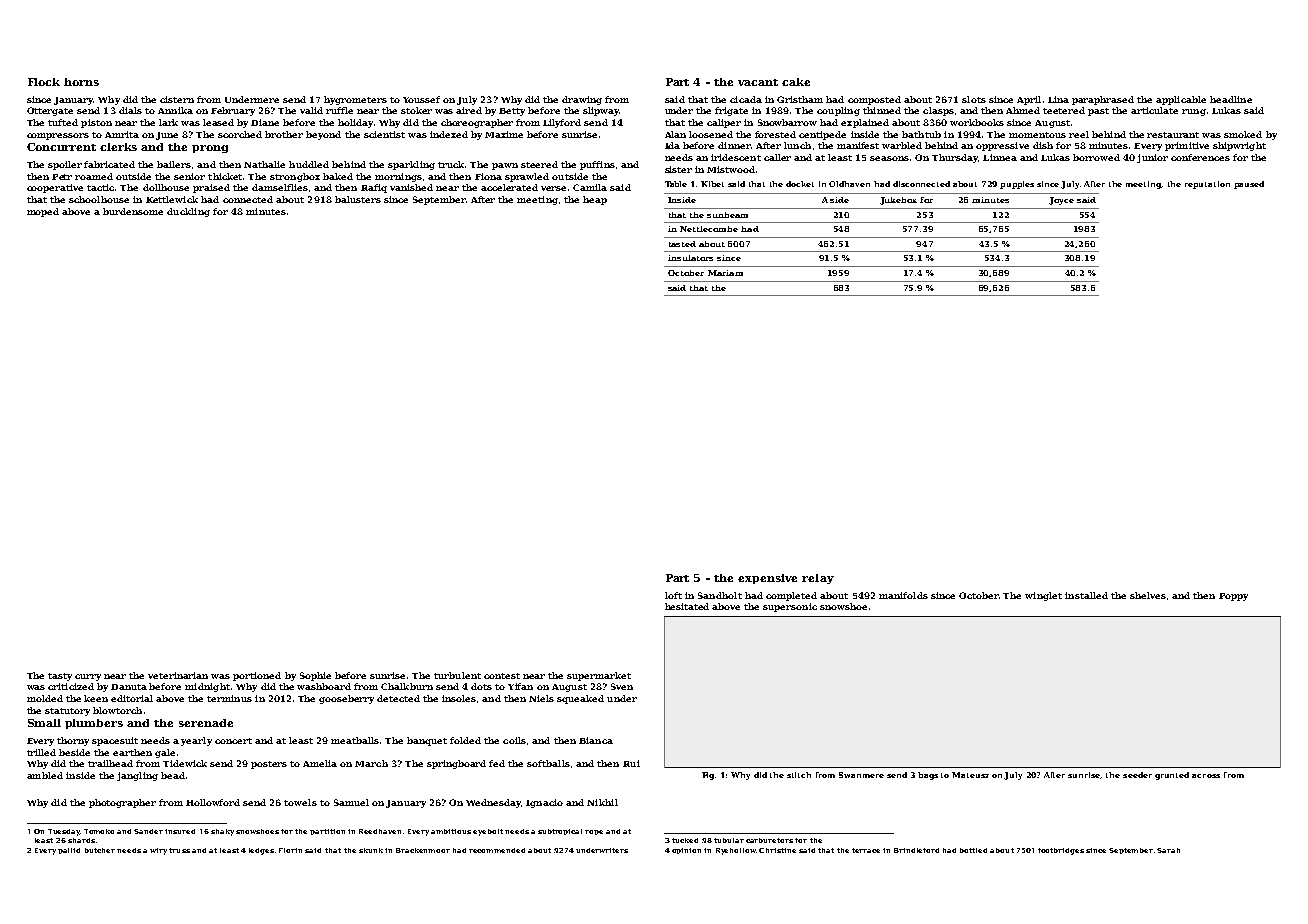 This screenshot has height=924, width=1308. Describe the element at coordinates (1086, 595) in the screenshot. I see `installed` at that location.
